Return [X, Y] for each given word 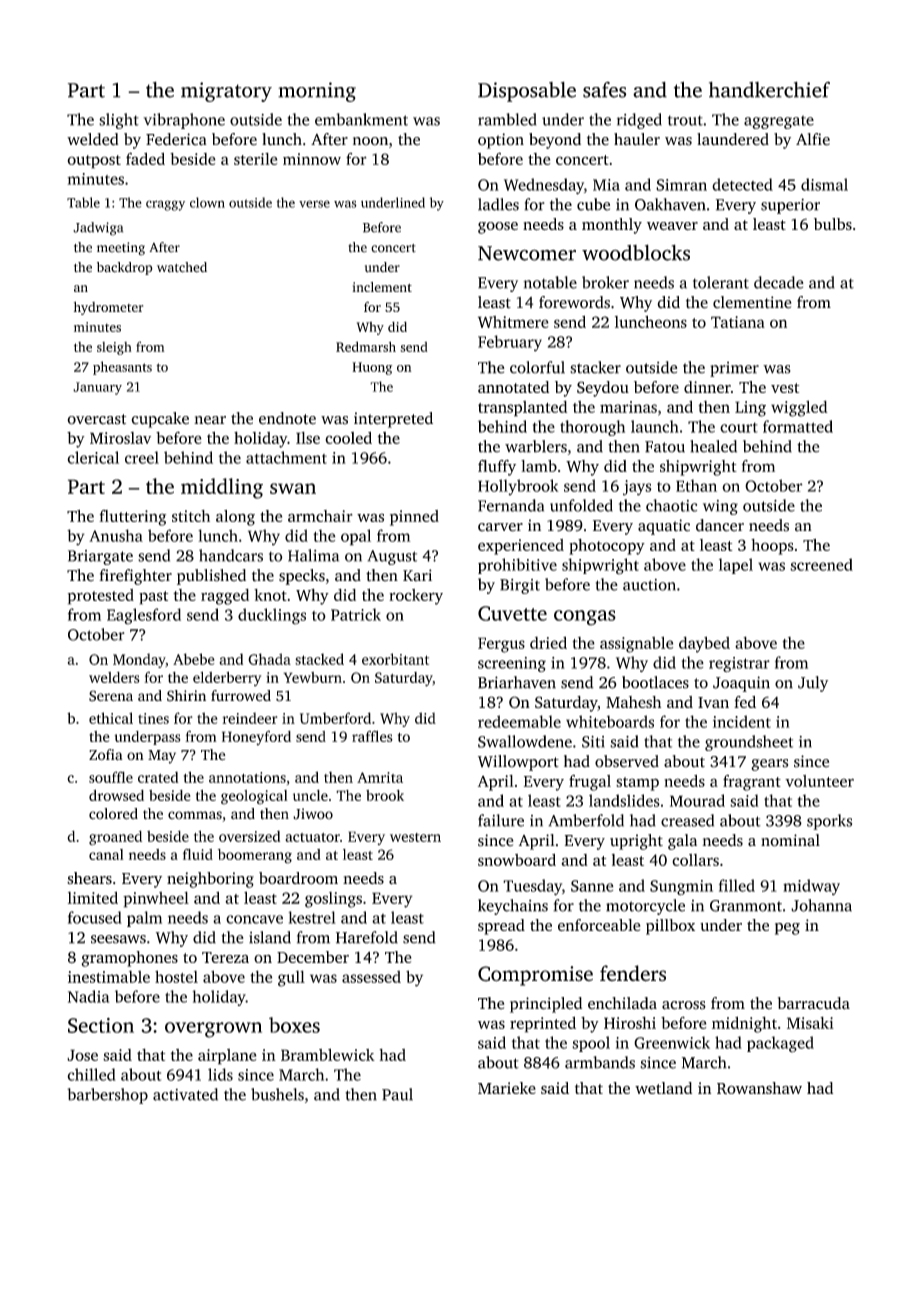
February [510, 343]
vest [785, 388]
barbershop [107, 1096]
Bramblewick [328, 1054]
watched [182, 267]
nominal [790, 840]
